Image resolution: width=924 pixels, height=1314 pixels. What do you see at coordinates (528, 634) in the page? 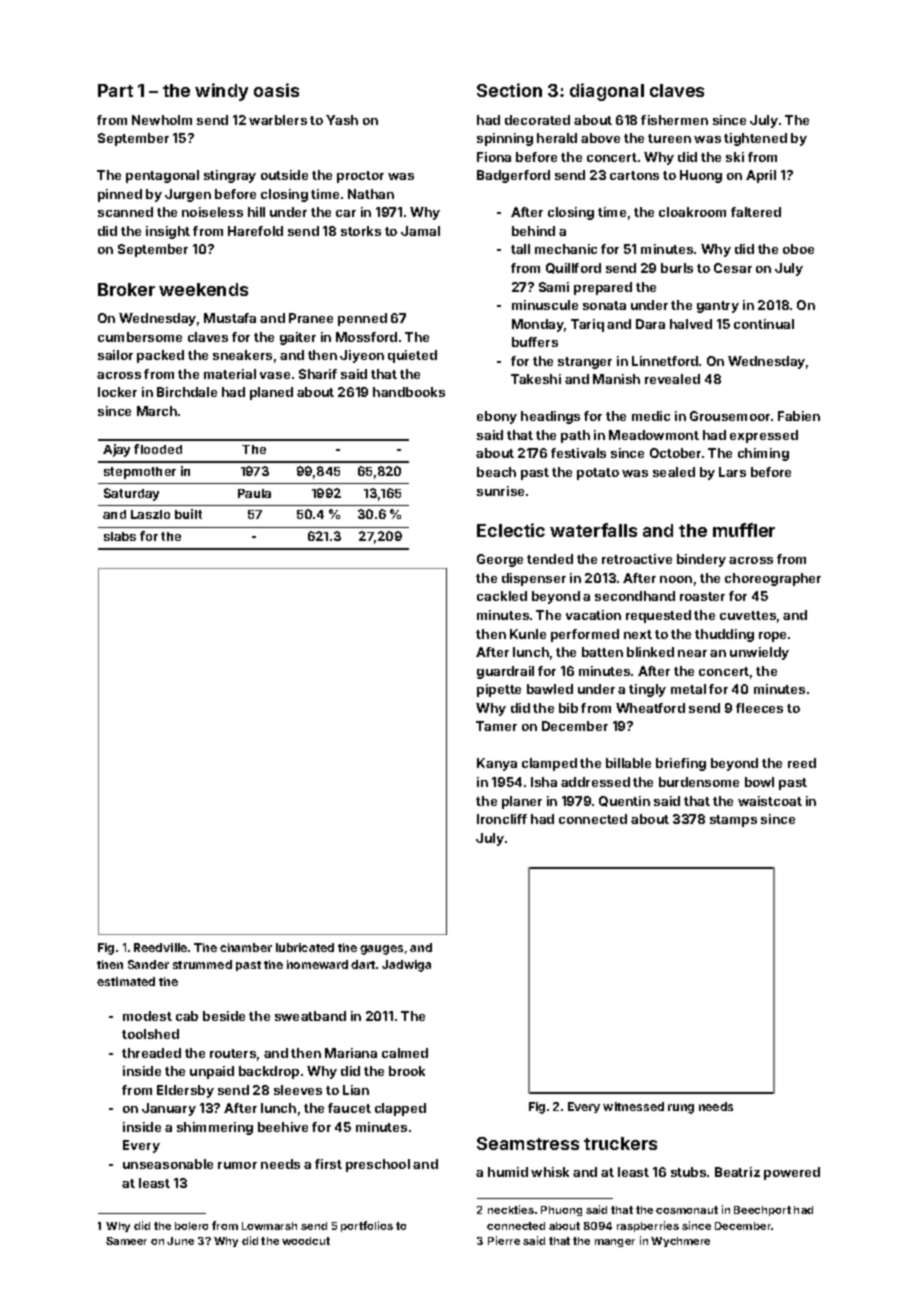
I see `Kunle` at bounding box center [528, 634].
